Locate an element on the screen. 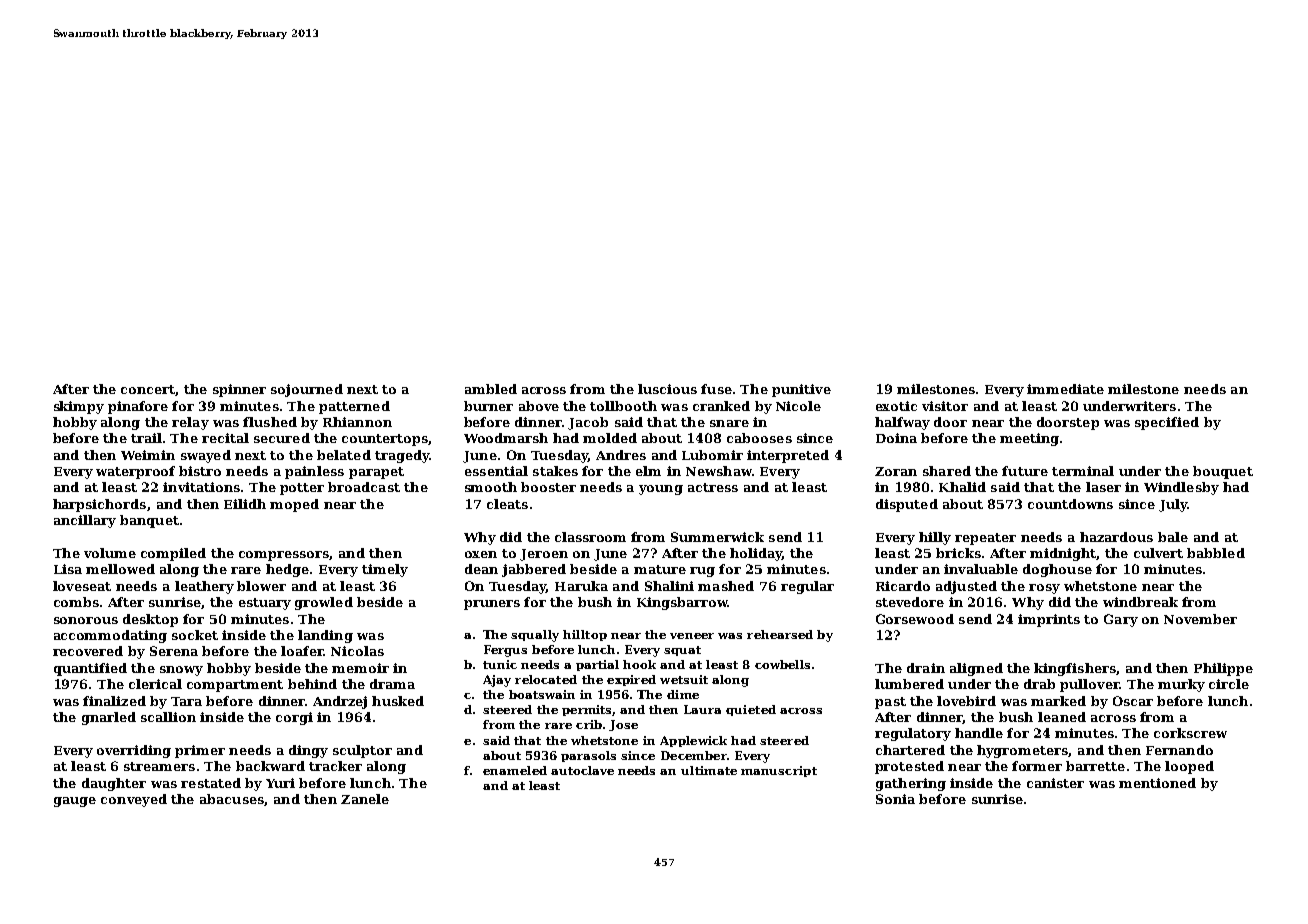 This screenshot has height=924, width=1308. lumbered is located at coordinates (909, 684).
